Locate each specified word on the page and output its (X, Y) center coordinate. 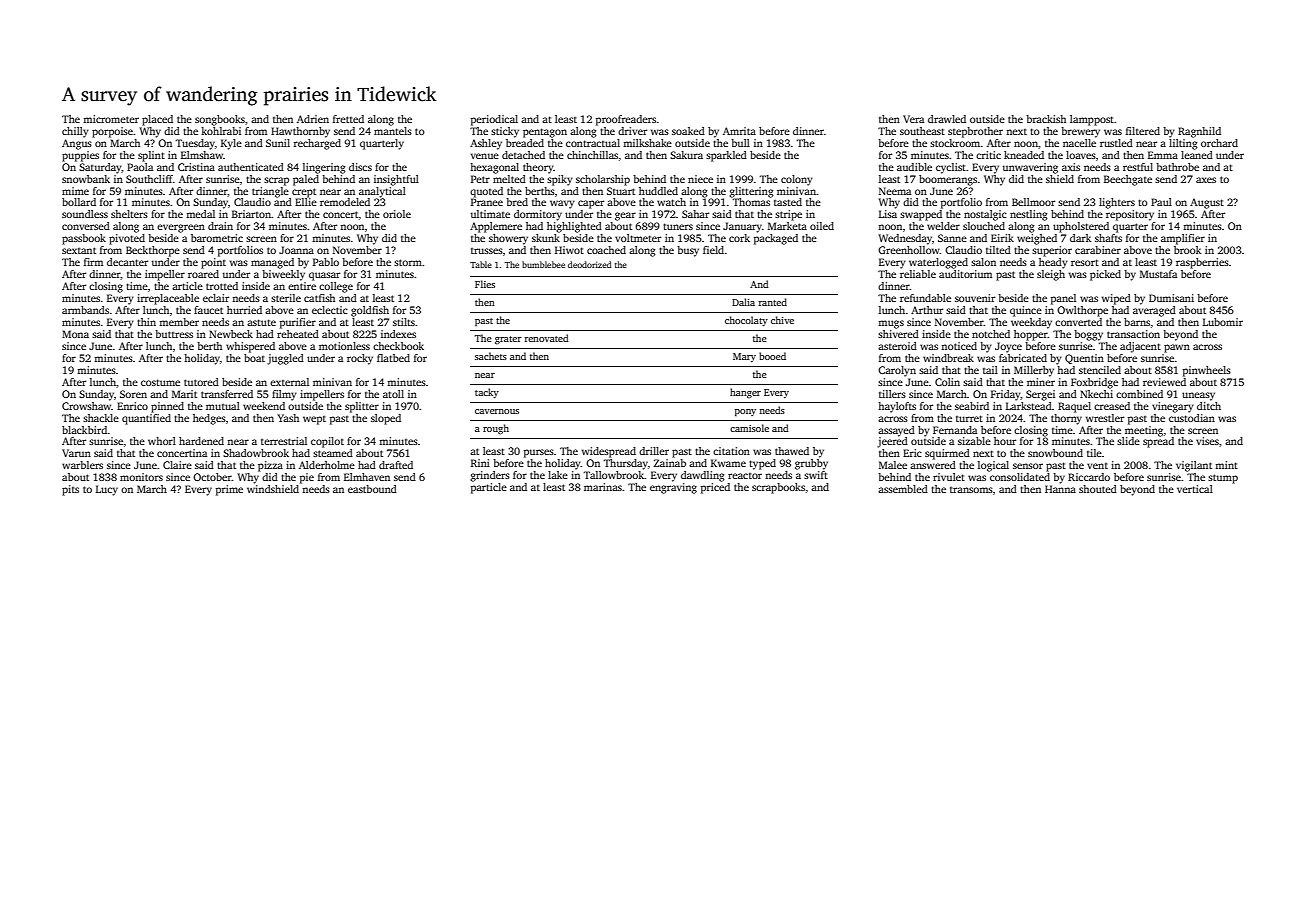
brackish (1046, 119)
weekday (1031, 323)
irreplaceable (168, 299)
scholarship (603, 180)
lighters (1117, 203)
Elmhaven (367, 477)
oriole (397, 214)
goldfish (370, 311)
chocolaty (746, 321)
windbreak (948, 358)
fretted (348, 119)
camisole (749, 428)
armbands (85, 310)
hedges (209, 419)
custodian (1192, 418)
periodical (494, 120)
